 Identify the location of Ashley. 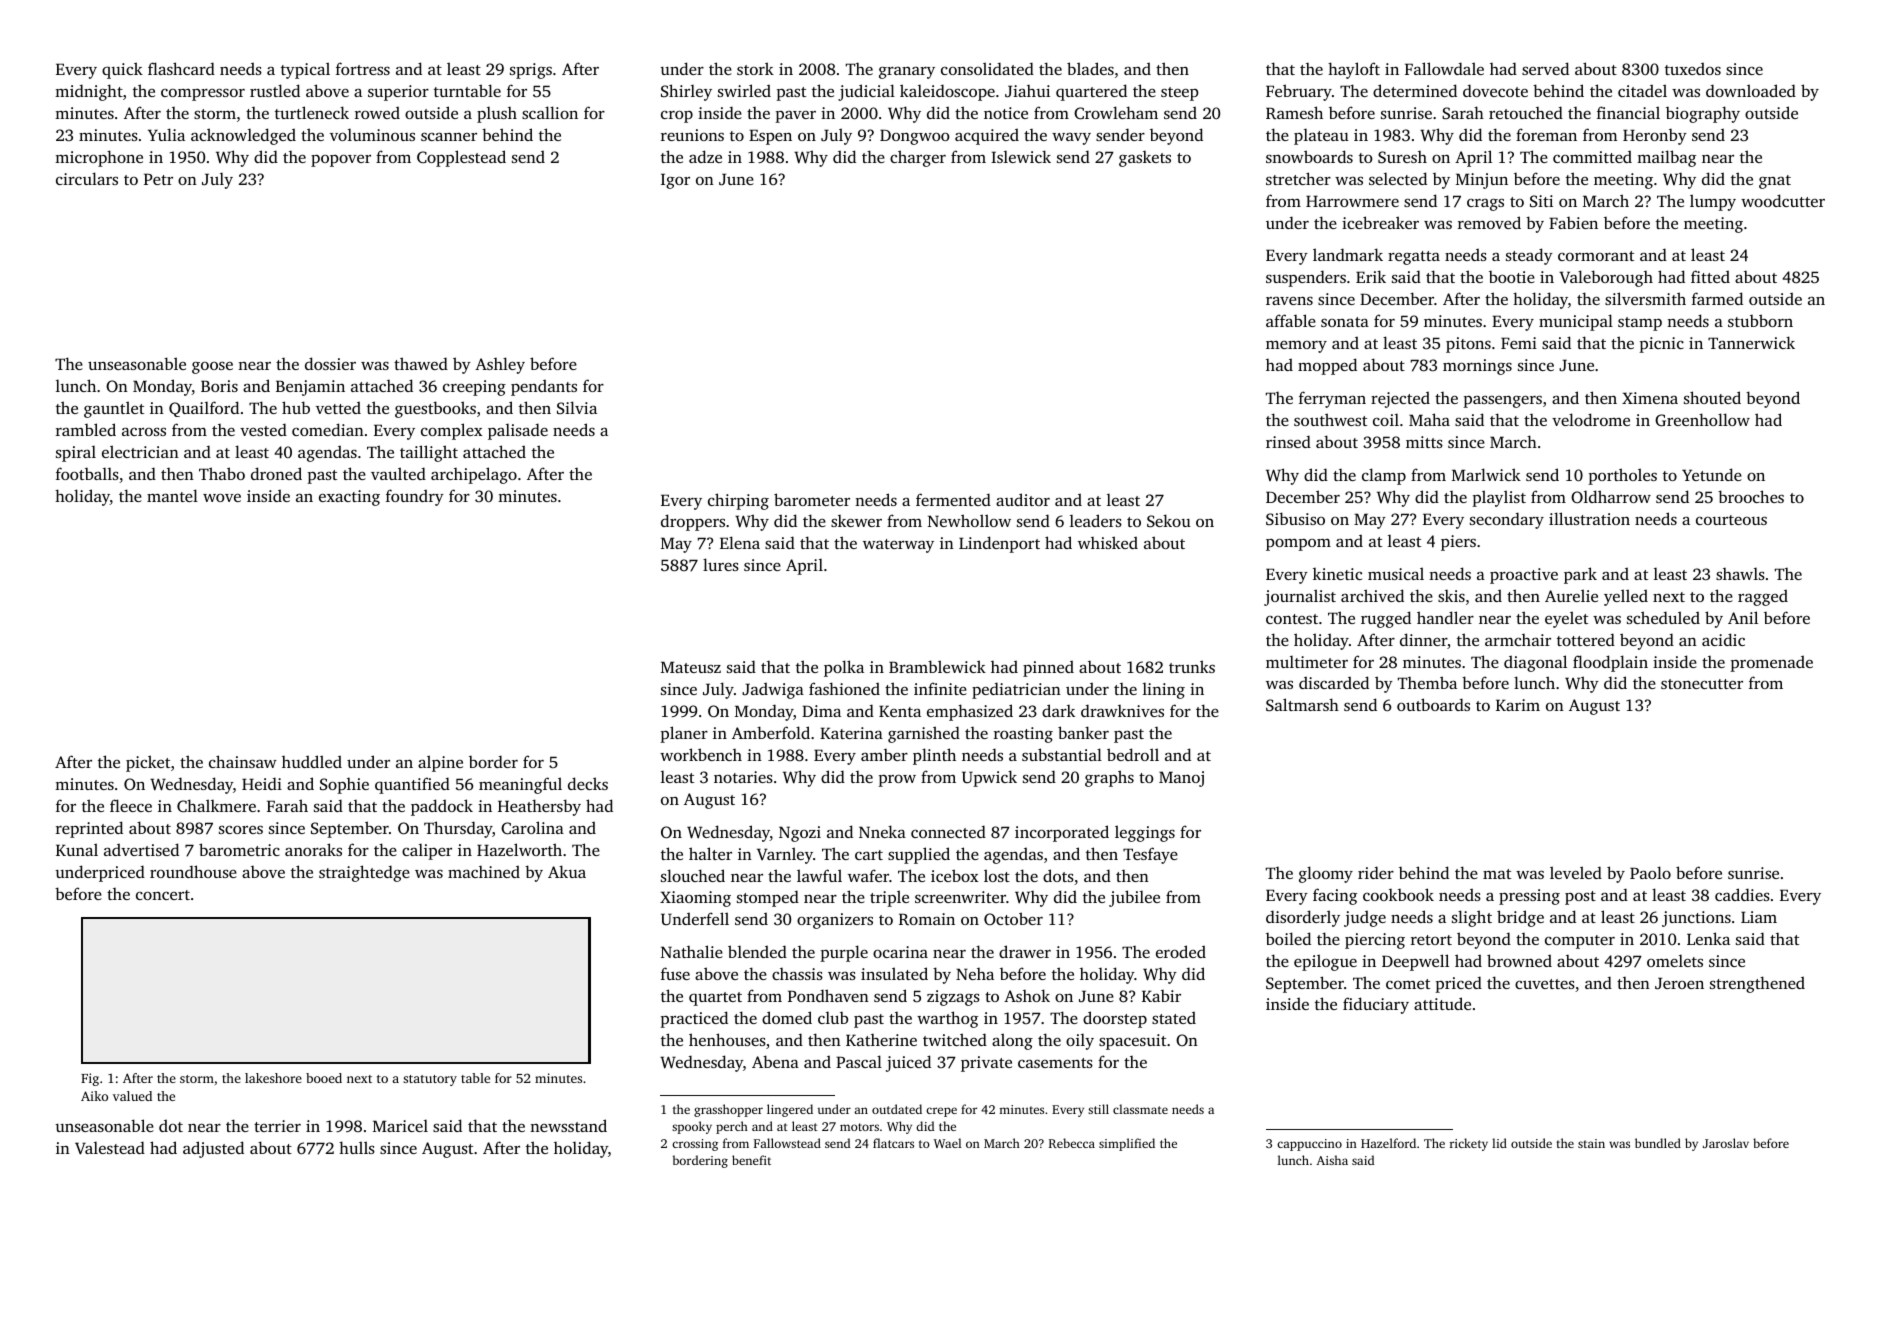
(500, 365).
